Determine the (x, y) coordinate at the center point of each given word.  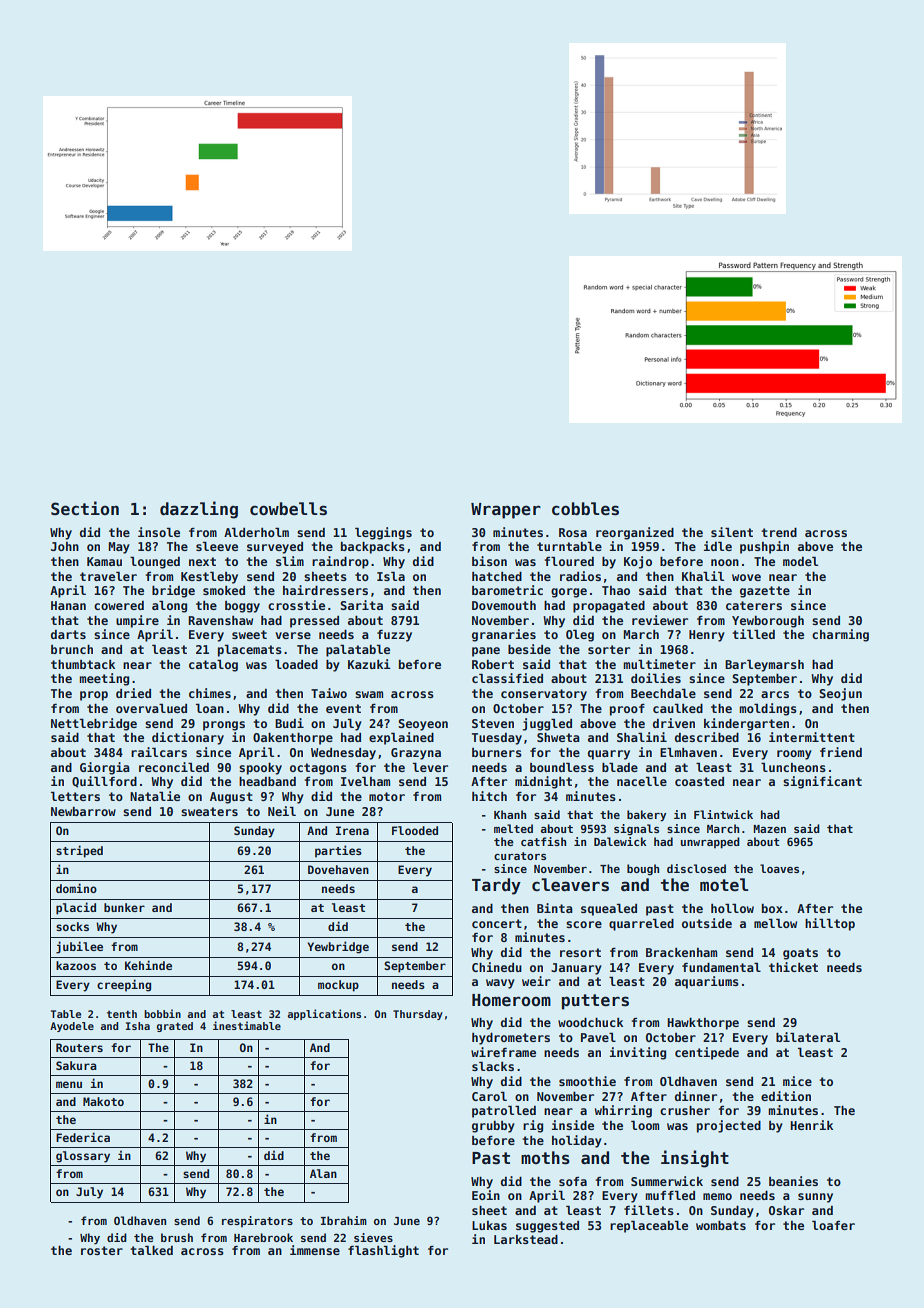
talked (151, 1250)
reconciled (174, 767)
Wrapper (506, 511)
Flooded (415, 830)
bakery (646, 816)
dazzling (199, 510)
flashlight (383, 1251)
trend (779, 532)
